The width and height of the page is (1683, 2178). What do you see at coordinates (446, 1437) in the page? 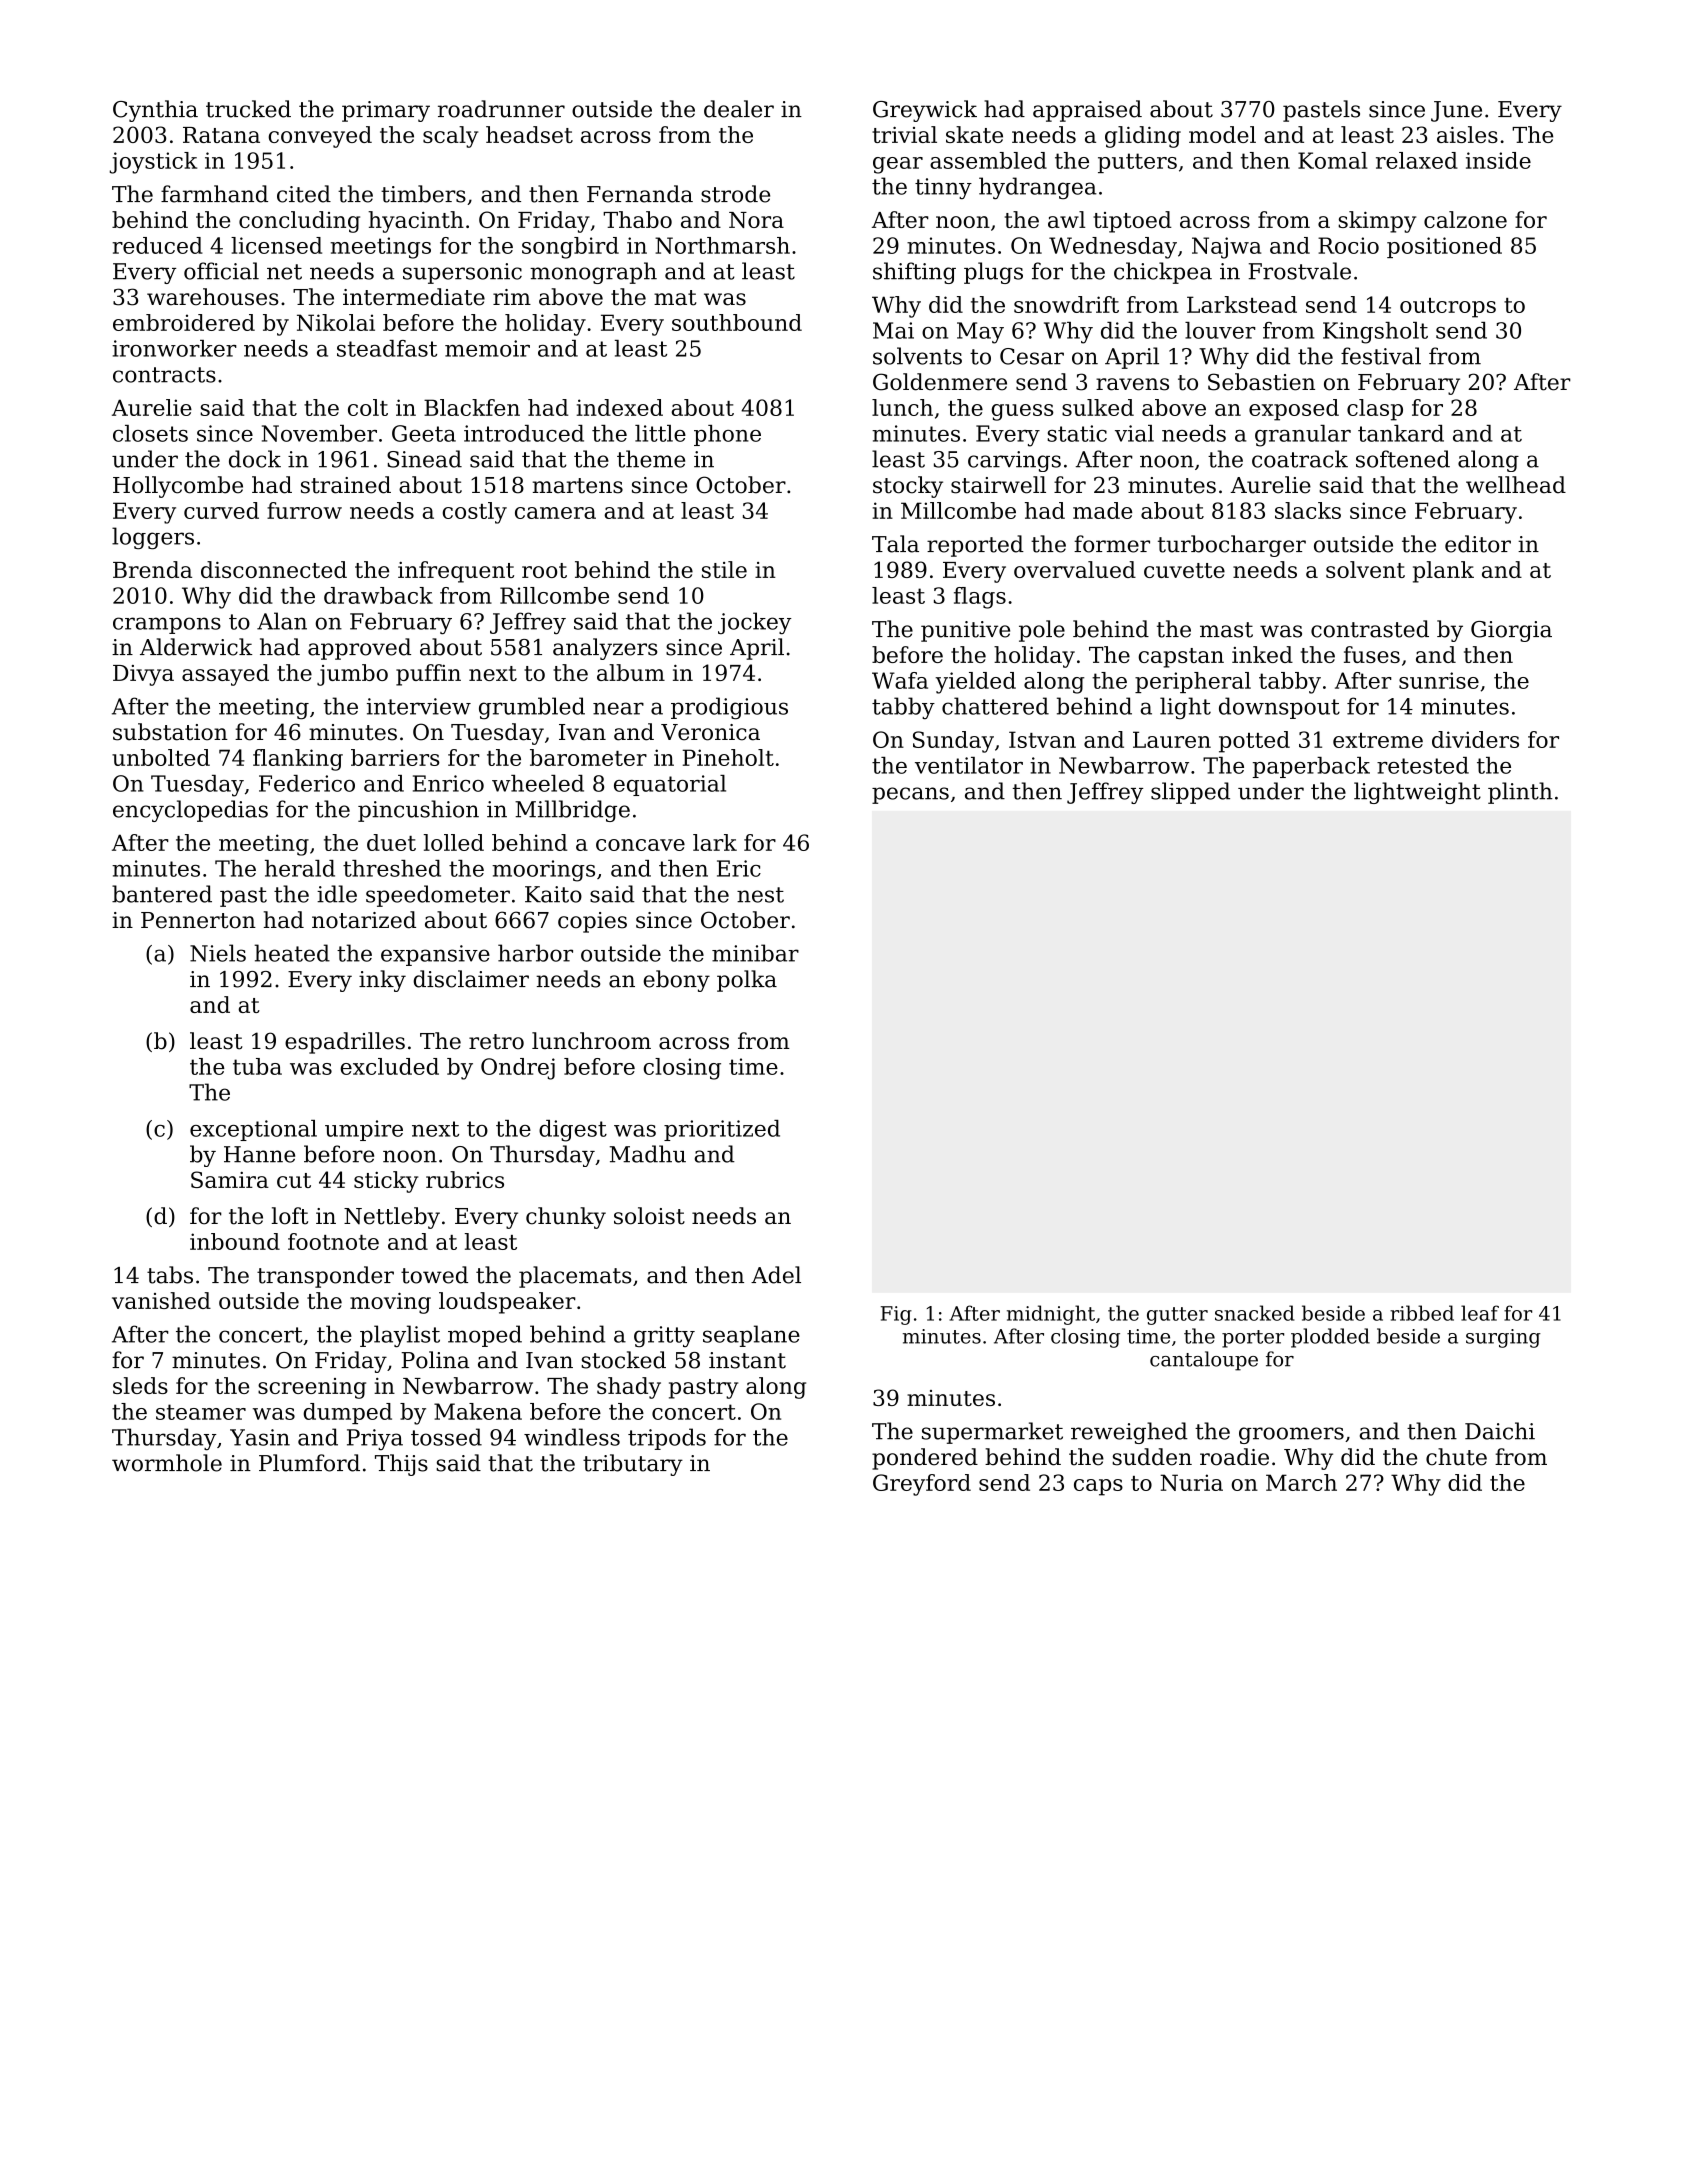
I see `tossed` at bounding box center [446, 1437].
